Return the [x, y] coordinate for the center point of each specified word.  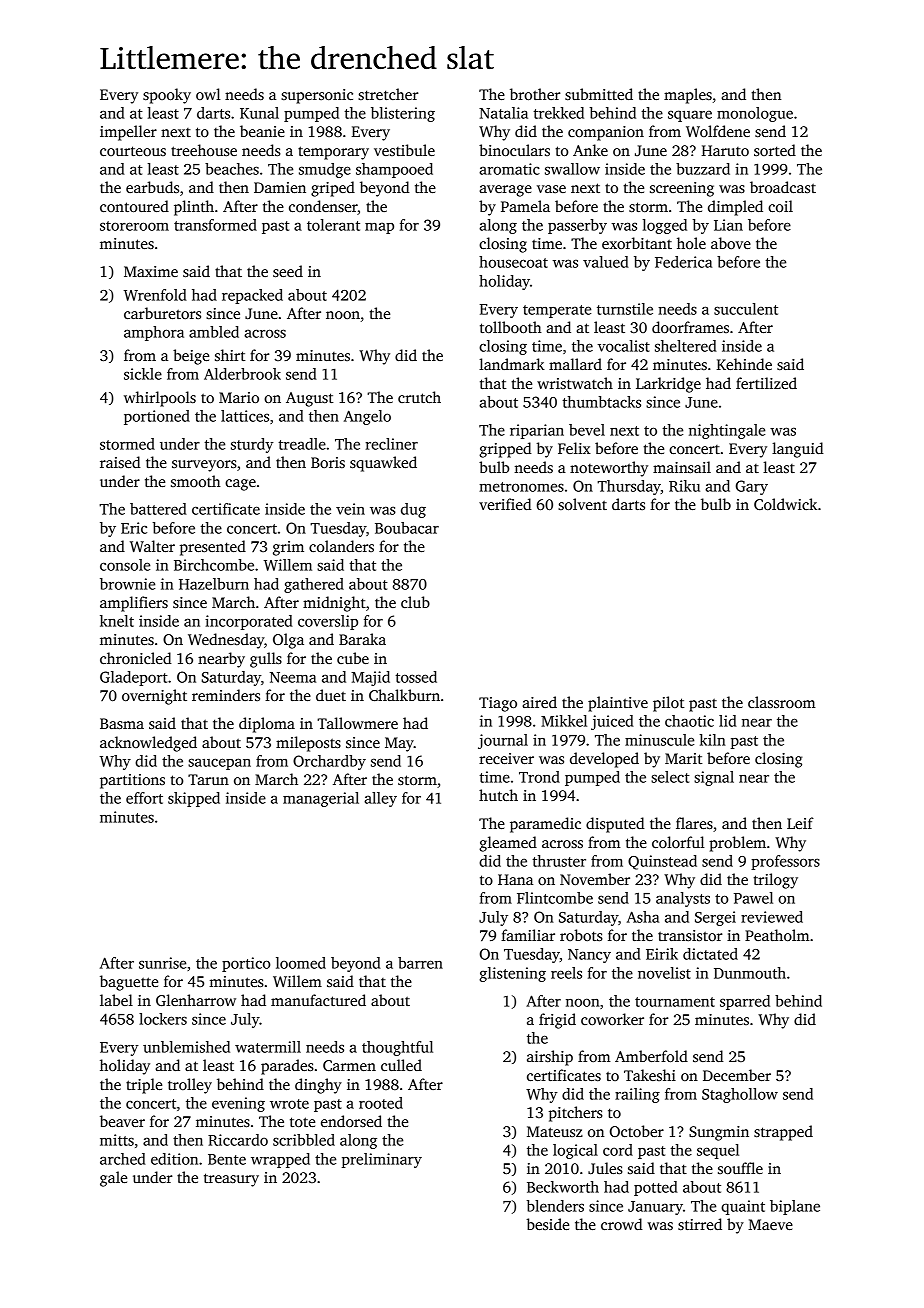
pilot [668, 704]
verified [505, 504]
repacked [252, 296]
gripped [505, 450]
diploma [267, 725]
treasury [231, 1180]
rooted [381, 1103]
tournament [675, 1002]
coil [780, 206]
